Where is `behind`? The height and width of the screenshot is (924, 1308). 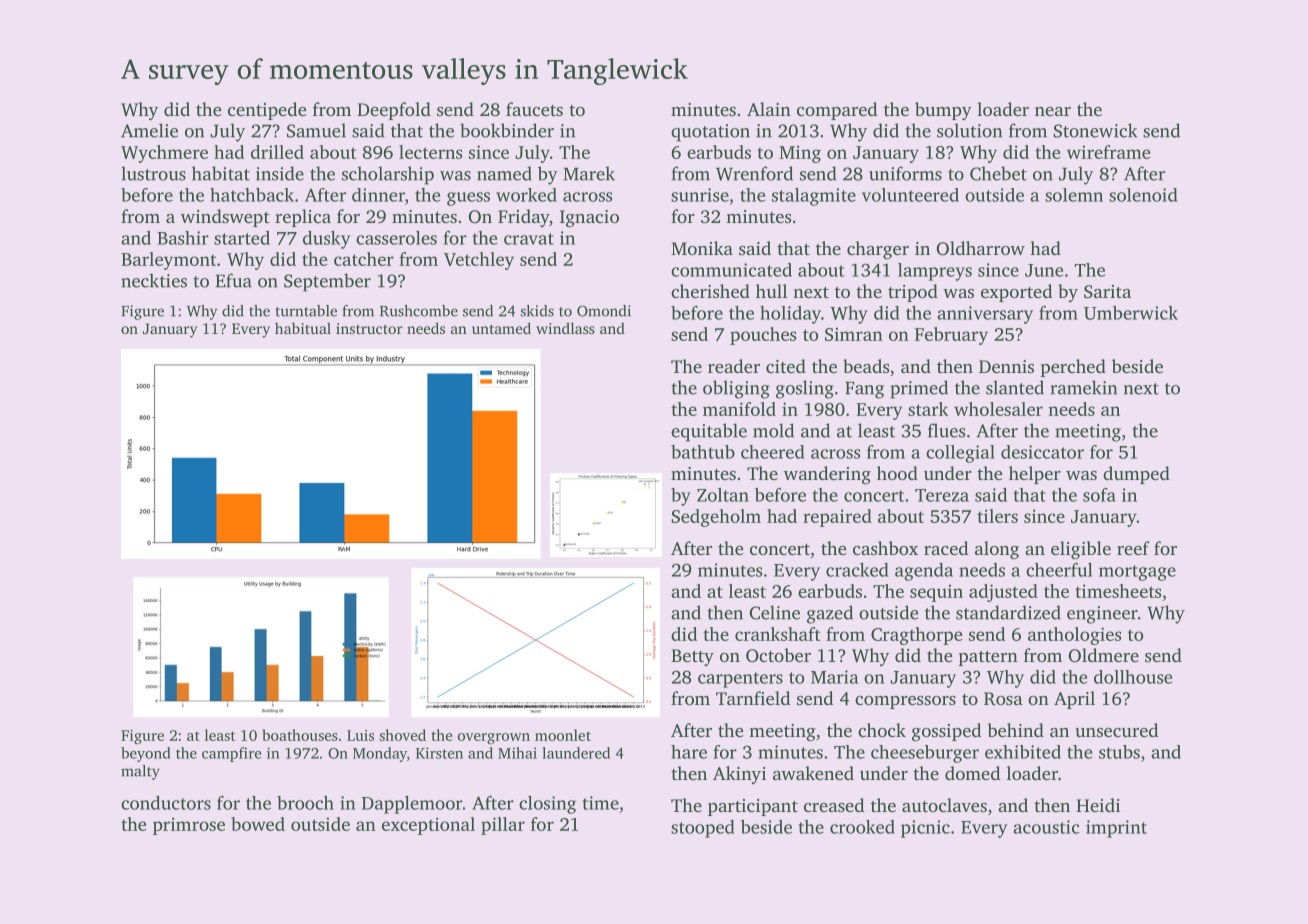
behind is located at coordinates (1015, 730).
